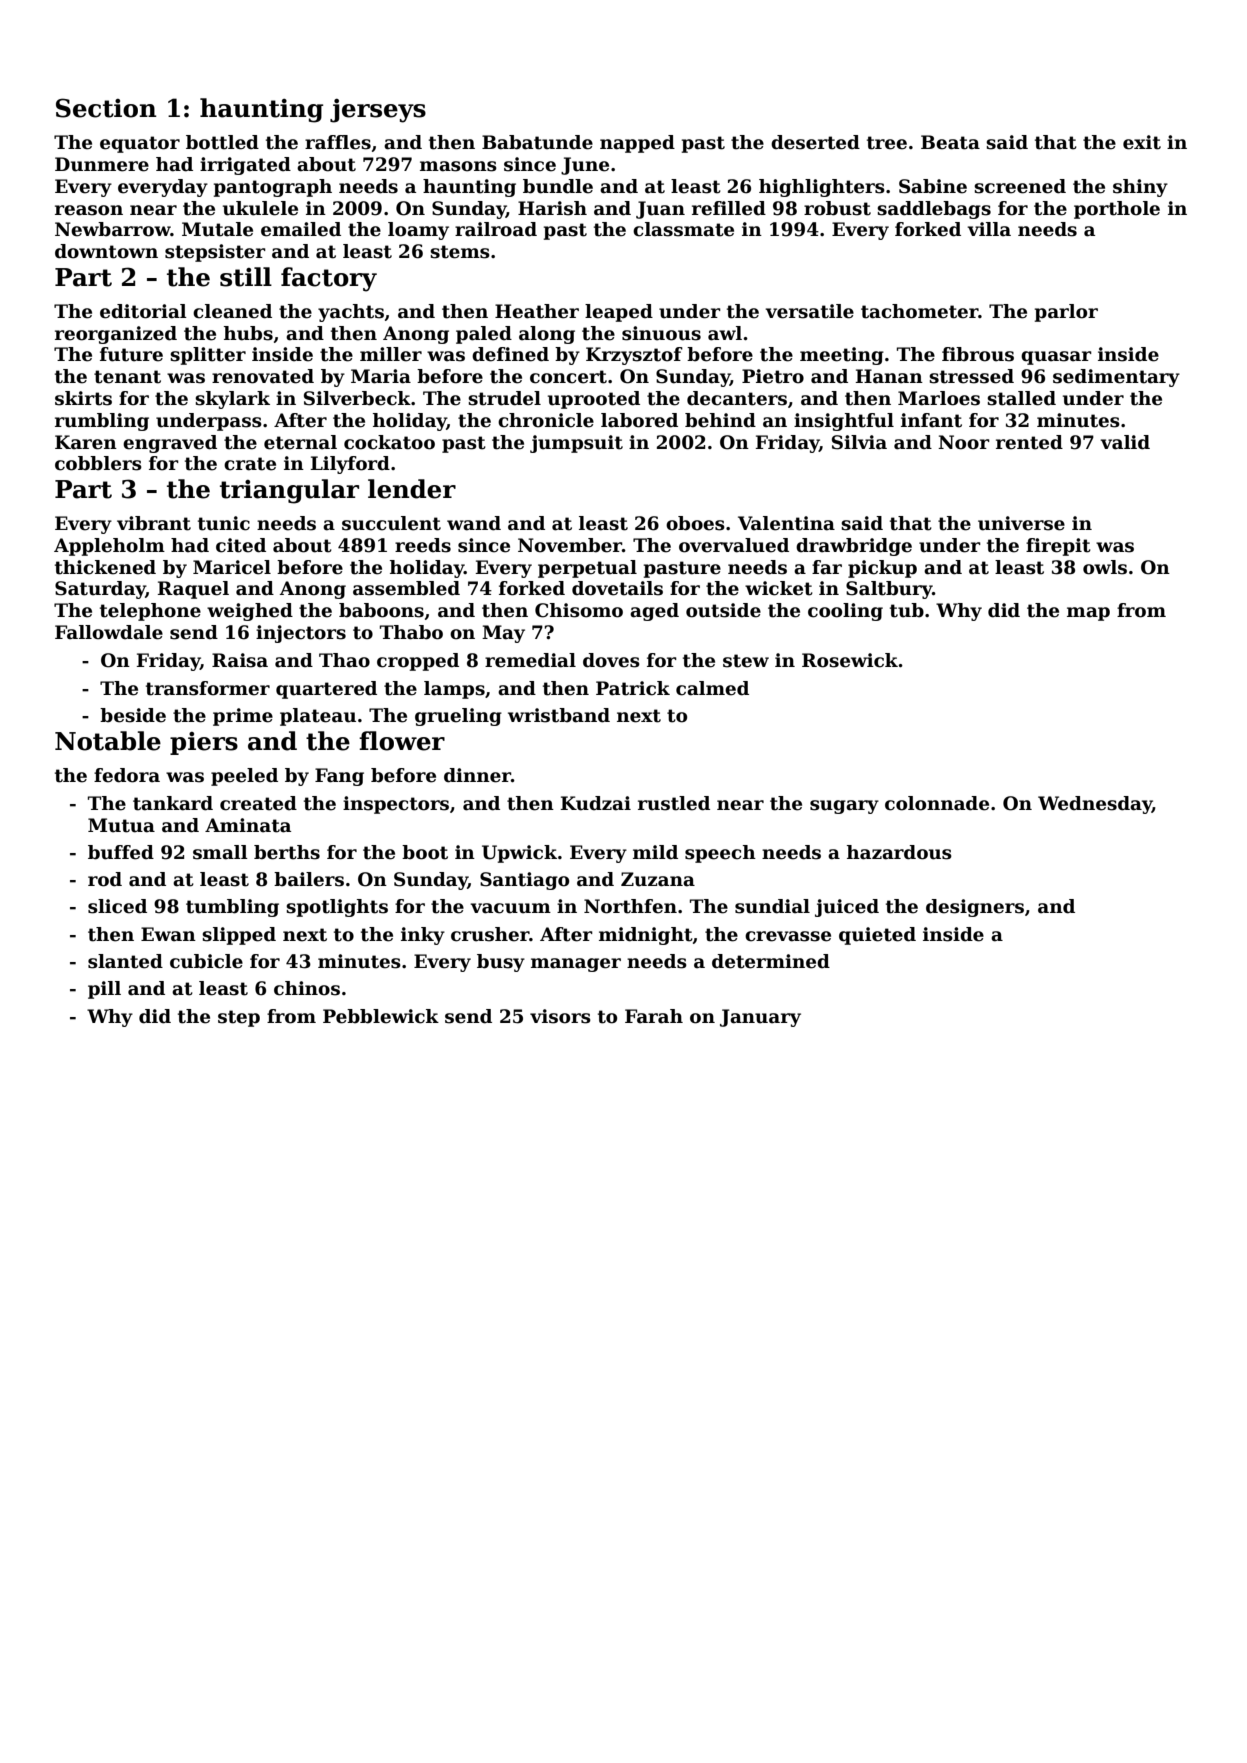 The height and width of the screenshot is (1763, 1247). What do you see at coordinates (1058, 547) in the screenshot?
I see `firepit` at bounding box center [1058, 547].
